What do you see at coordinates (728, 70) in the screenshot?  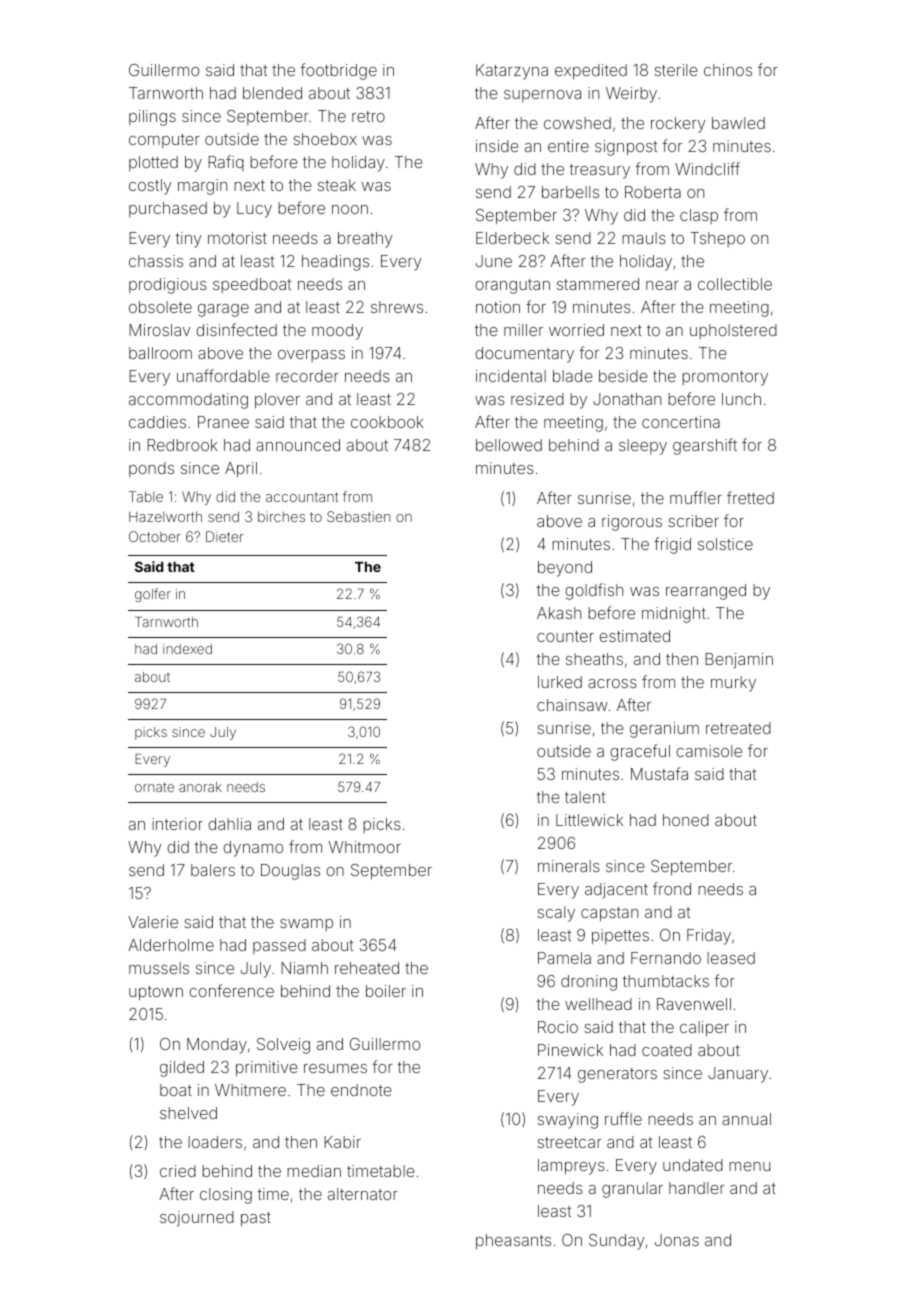 I see `chinos` at bounding box center [728, 70].
